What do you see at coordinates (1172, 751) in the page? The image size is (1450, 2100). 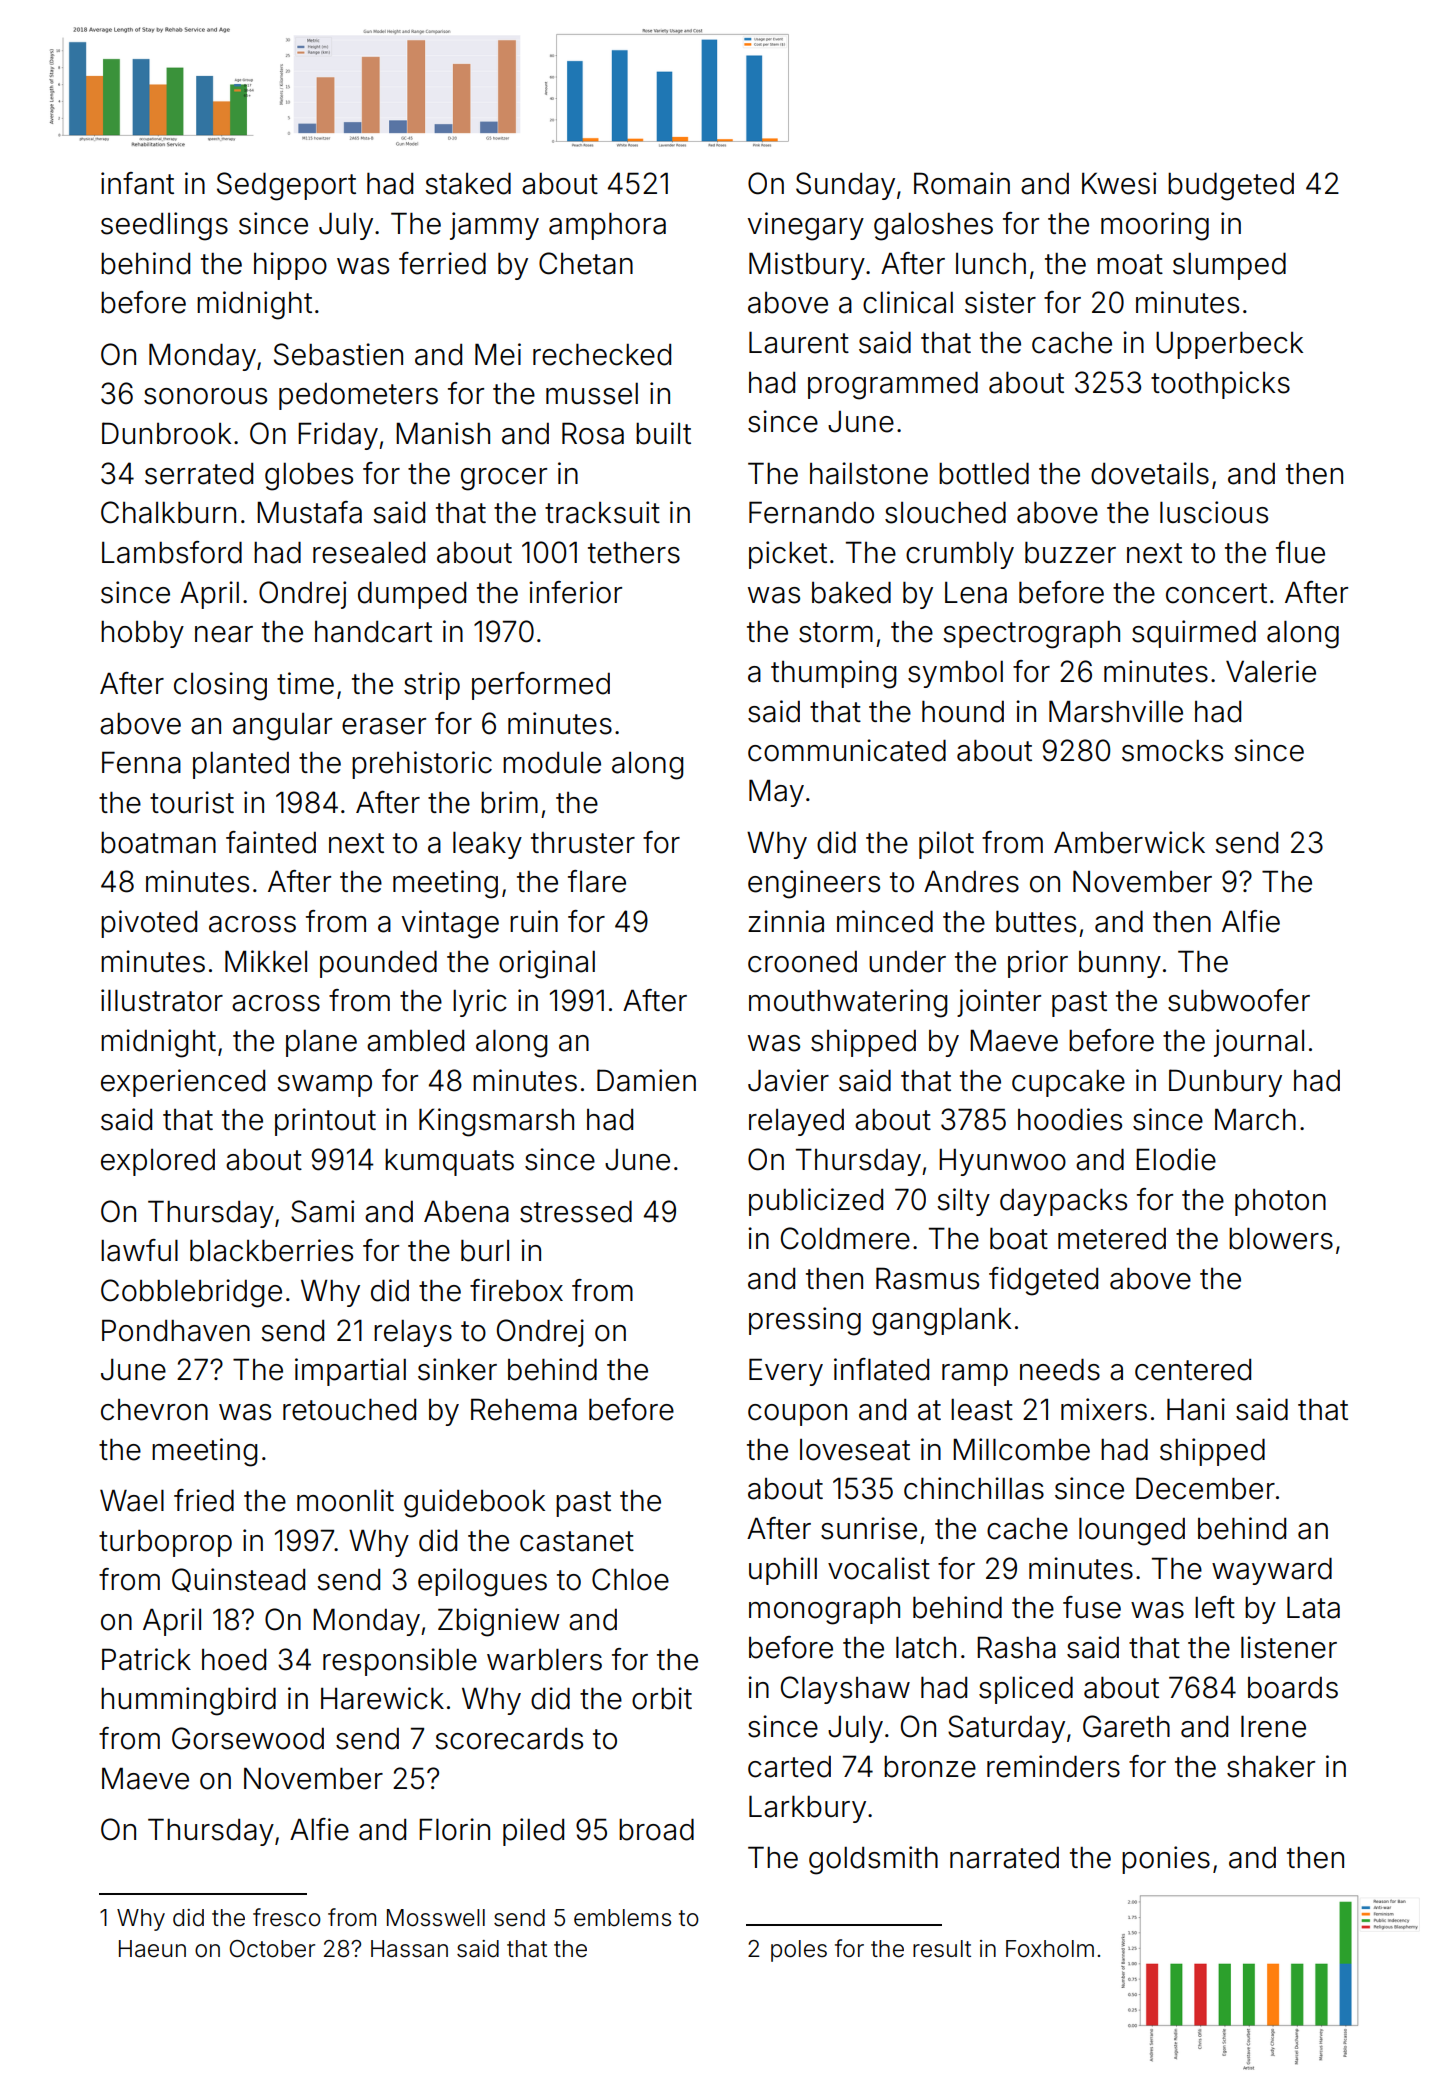 I see `smocks` at bounding box center [1172, 751].
